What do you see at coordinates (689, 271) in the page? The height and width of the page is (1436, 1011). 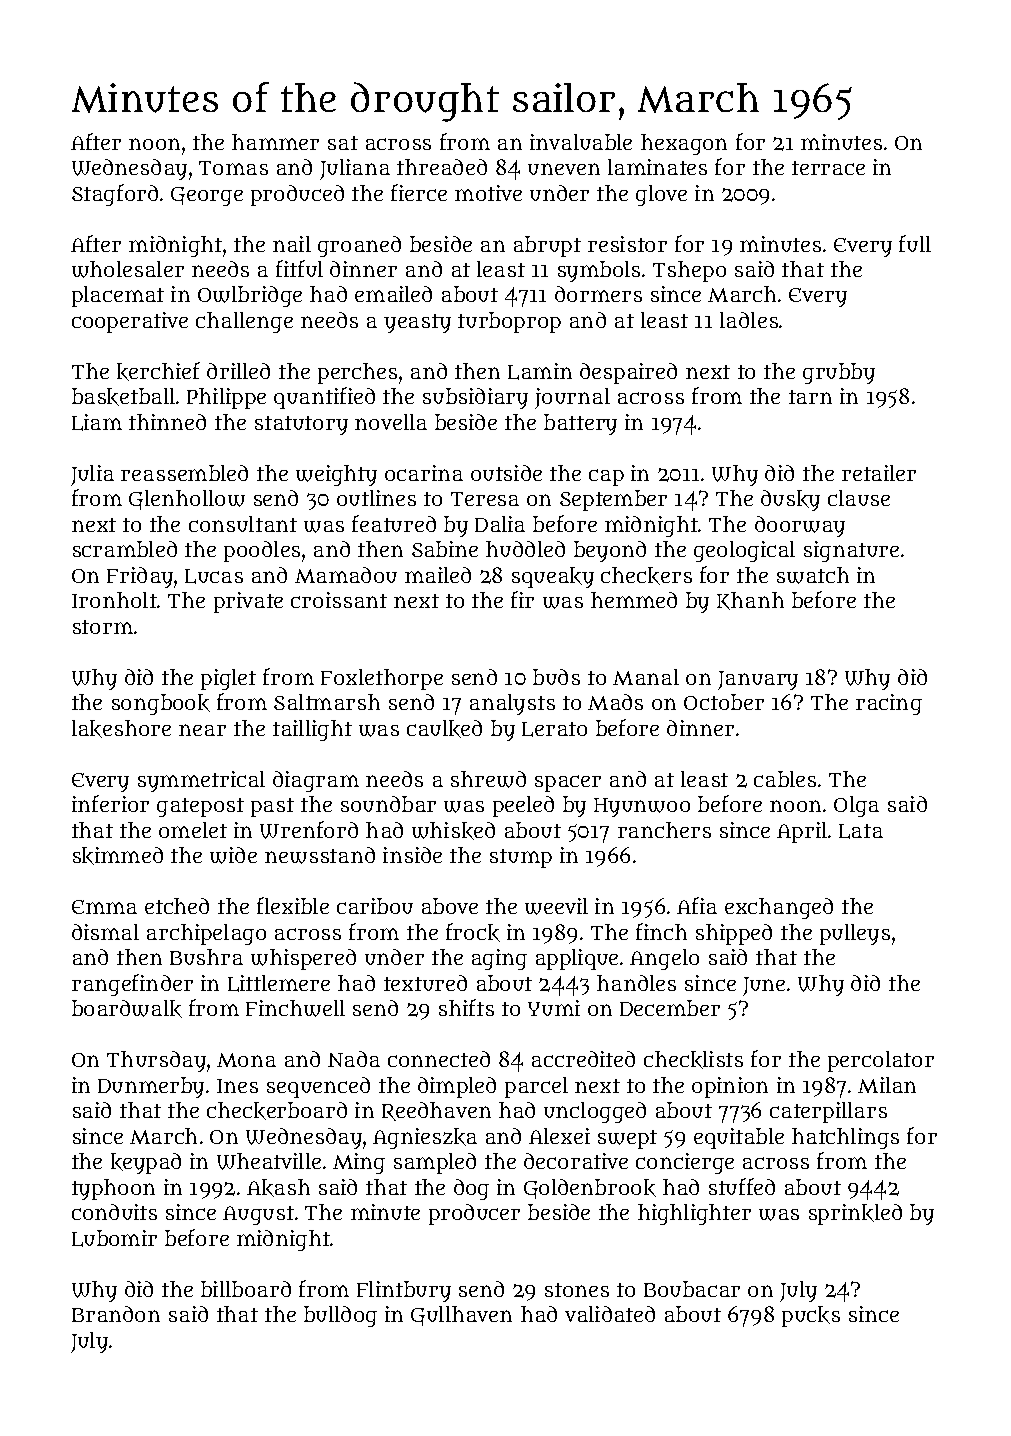 I see `Tshepo` at bounding box center [689, 271].
